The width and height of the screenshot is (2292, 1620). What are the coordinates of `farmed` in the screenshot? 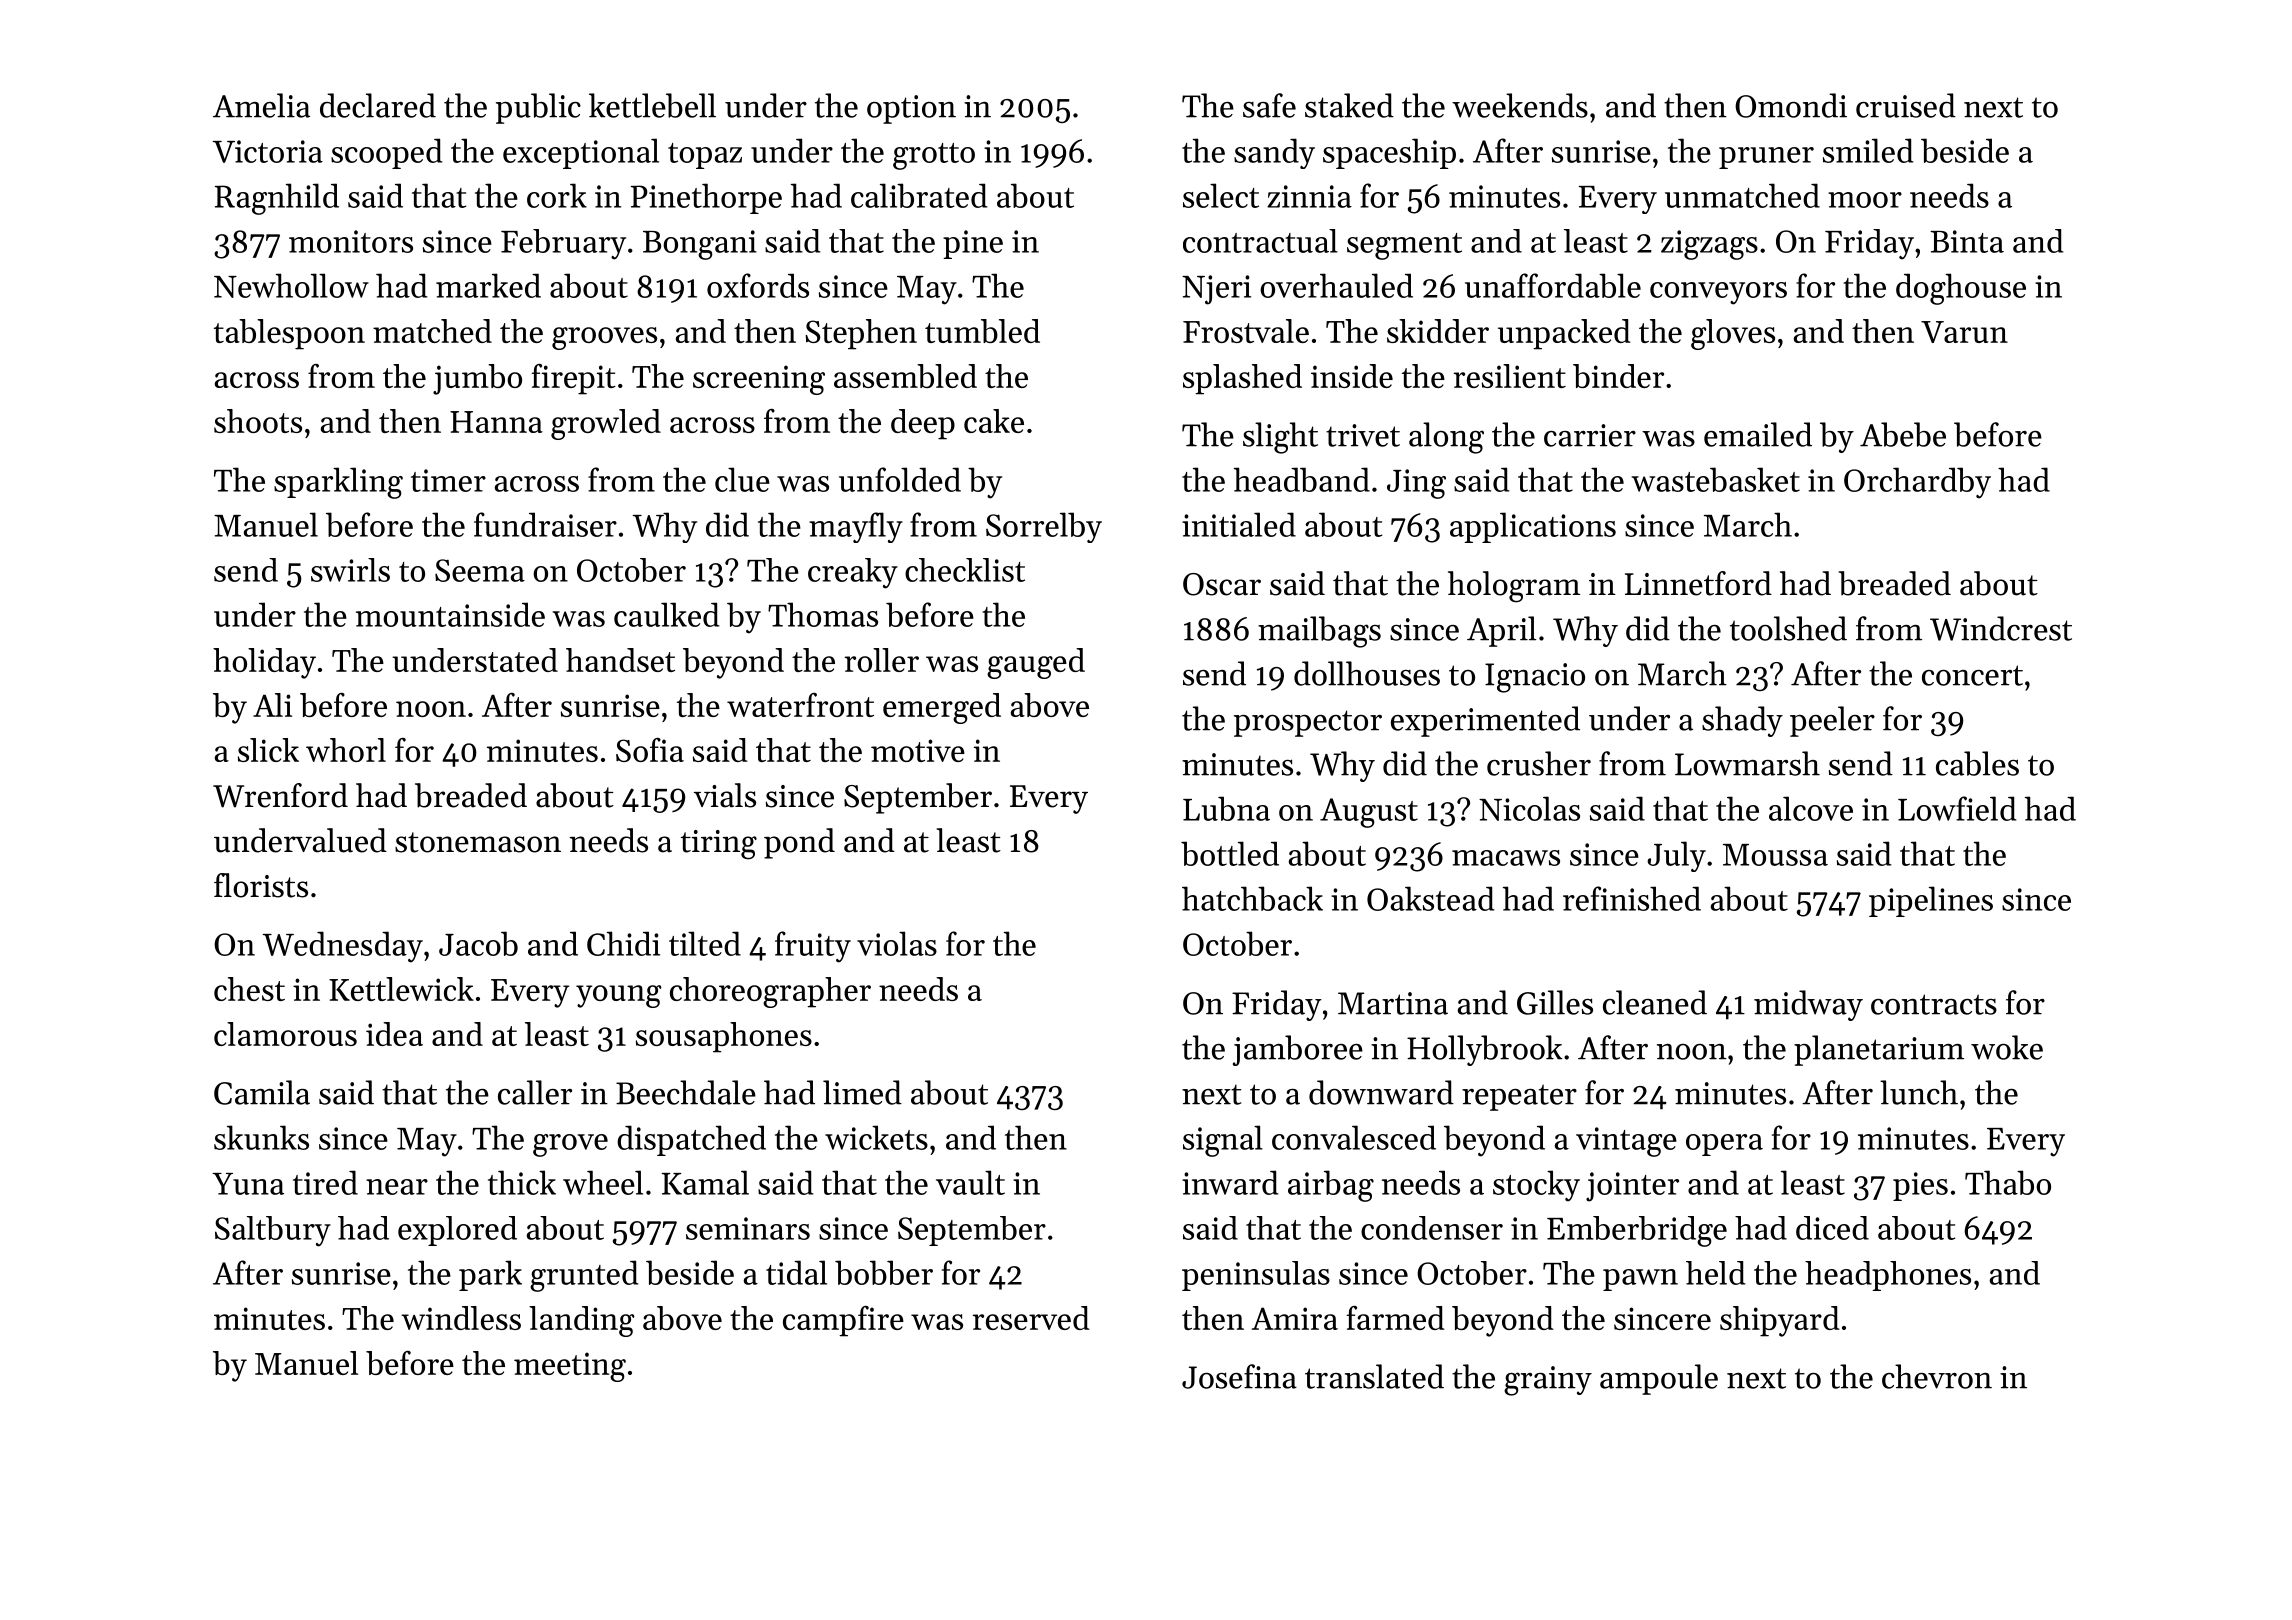 It's located at (1395, 1318).
